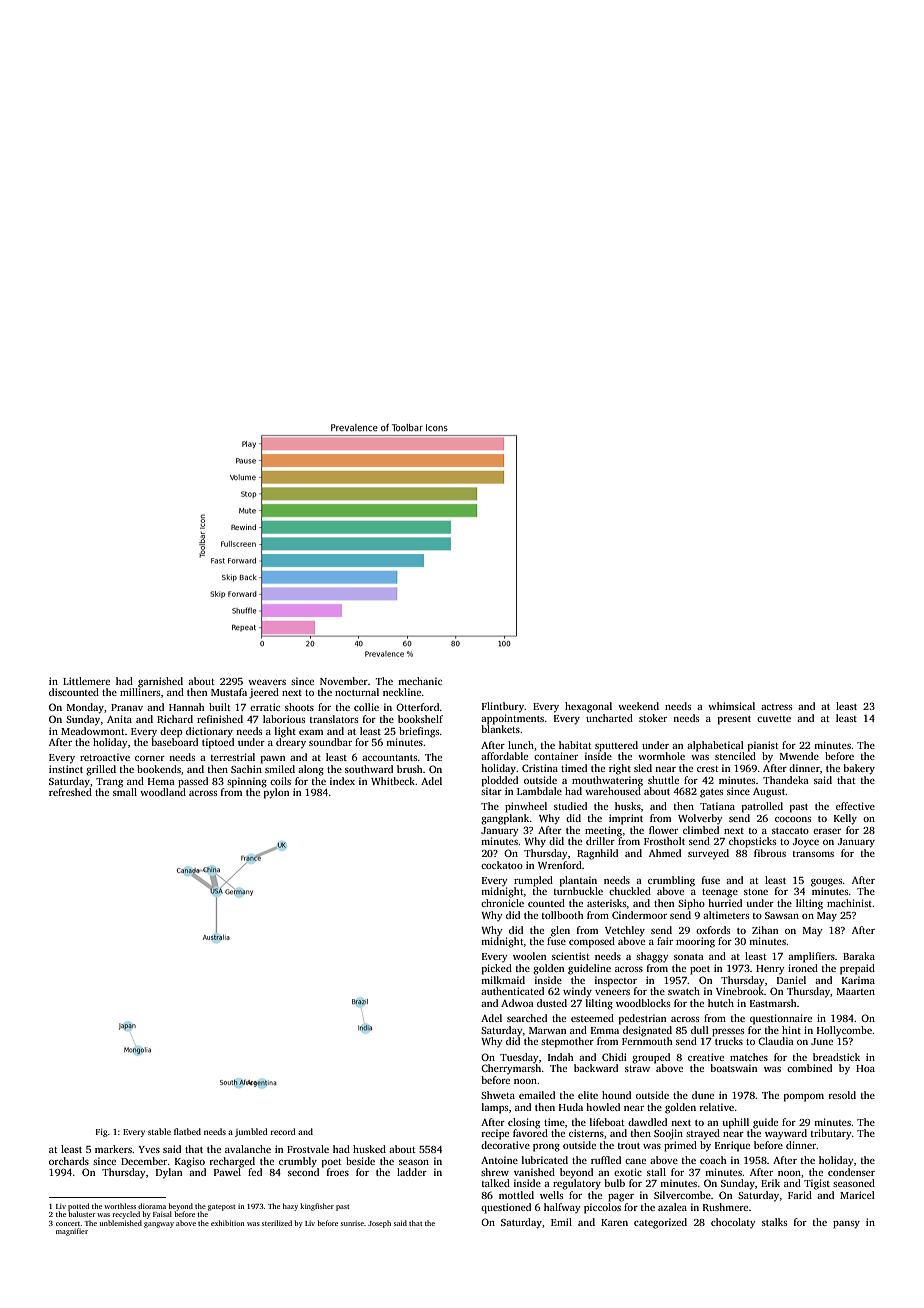  What do you see at coordinates (502, 865) in the screenshot?
I see `cockatoo` at bounding box center [502, 865].
